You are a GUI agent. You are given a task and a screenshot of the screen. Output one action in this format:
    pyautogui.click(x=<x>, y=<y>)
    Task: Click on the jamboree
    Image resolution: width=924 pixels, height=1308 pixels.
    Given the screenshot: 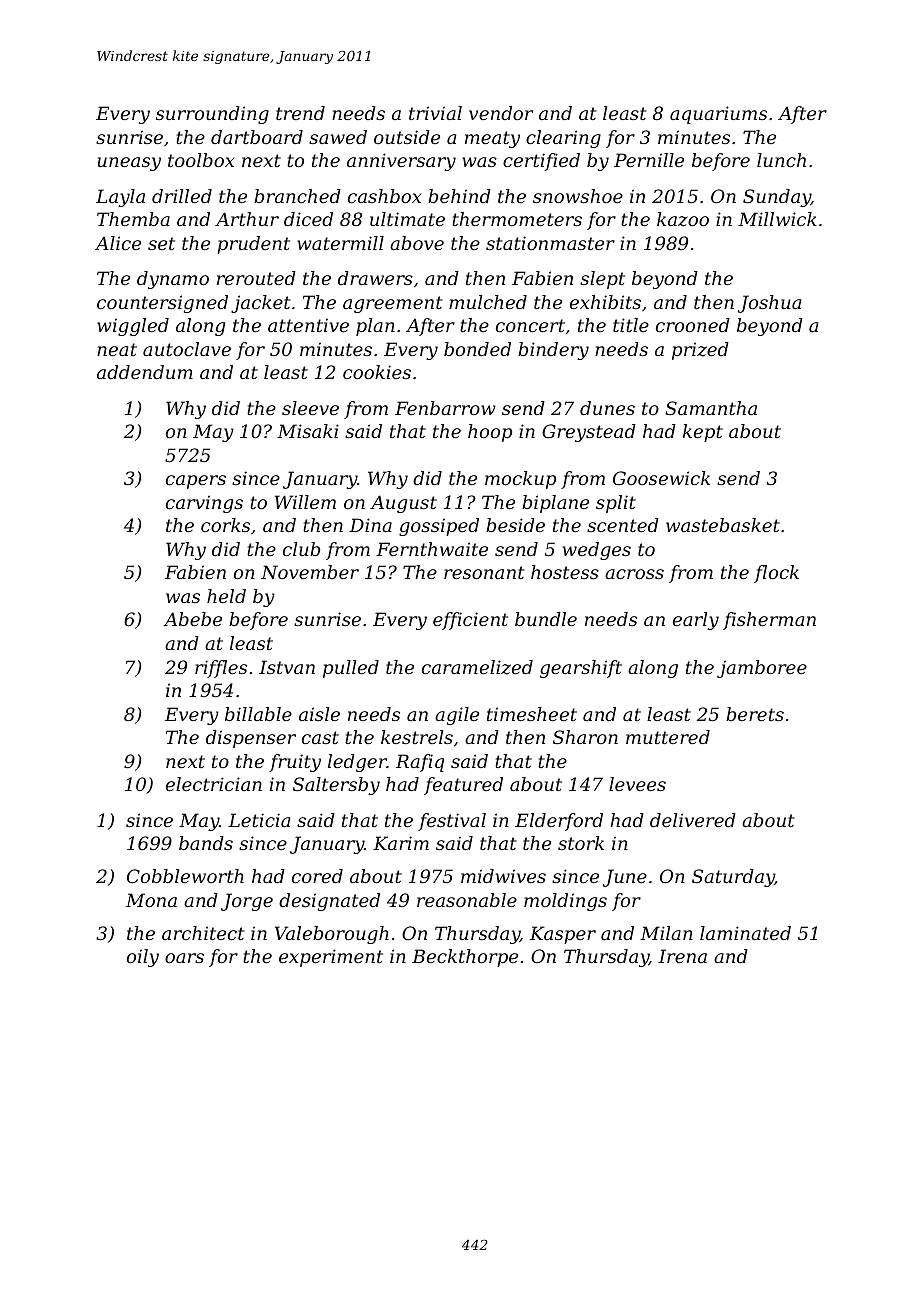 What is the action you would take?
    pyautogui.click(x=762, y=669)
